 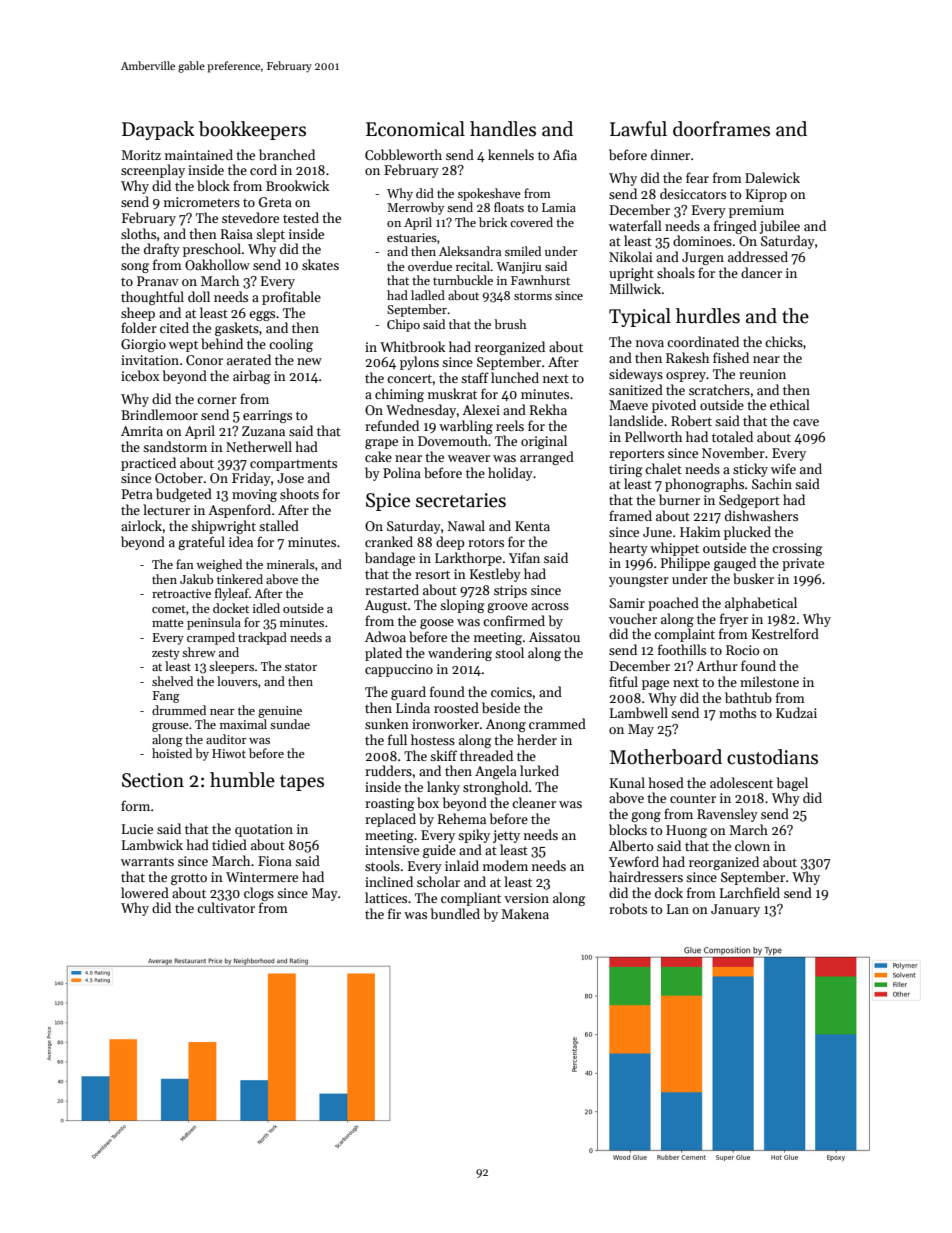 I want to click on bundled, so click(x=455, y=913).
